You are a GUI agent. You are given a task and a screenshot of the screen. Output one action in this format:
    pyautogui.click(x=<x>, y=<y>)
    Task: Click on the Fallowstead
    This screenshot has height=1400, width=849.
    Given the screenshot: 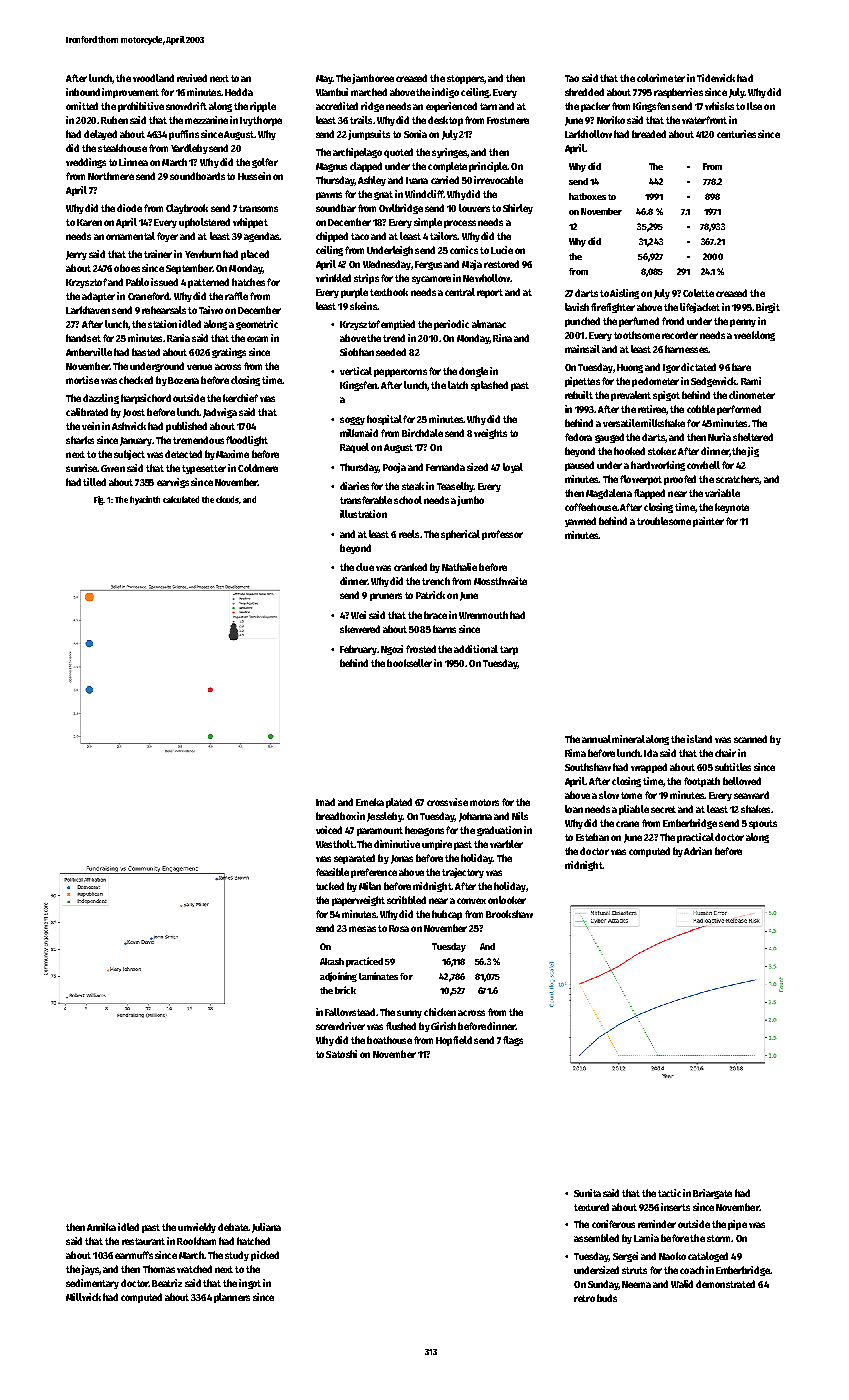 What is the action you would take?
    pyautogui.click(x=350, y=1012)
